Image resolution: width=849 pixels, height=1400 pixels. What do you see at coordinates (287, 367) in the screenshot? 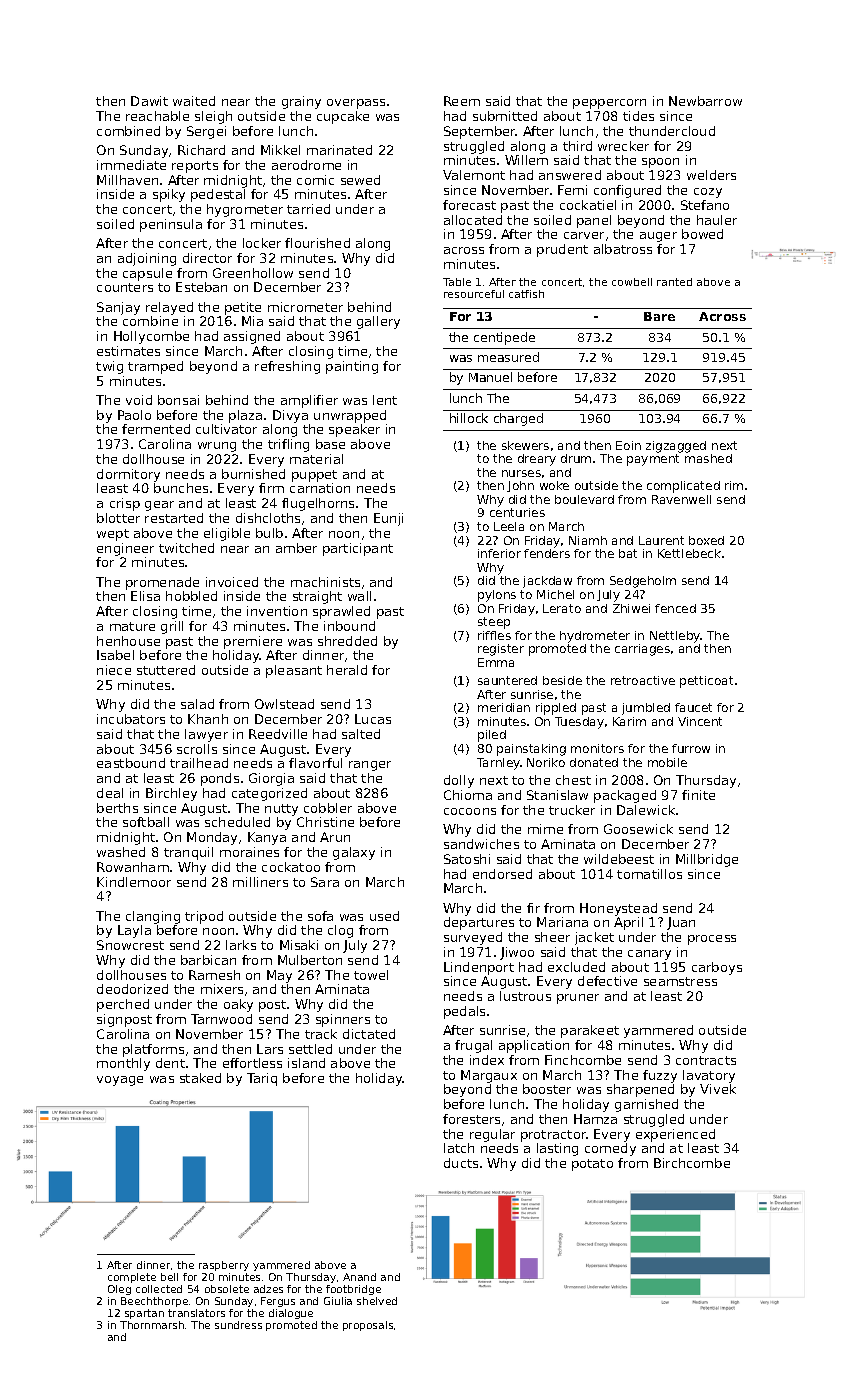
I see `refreshing` at bounding box center [287, 367].
